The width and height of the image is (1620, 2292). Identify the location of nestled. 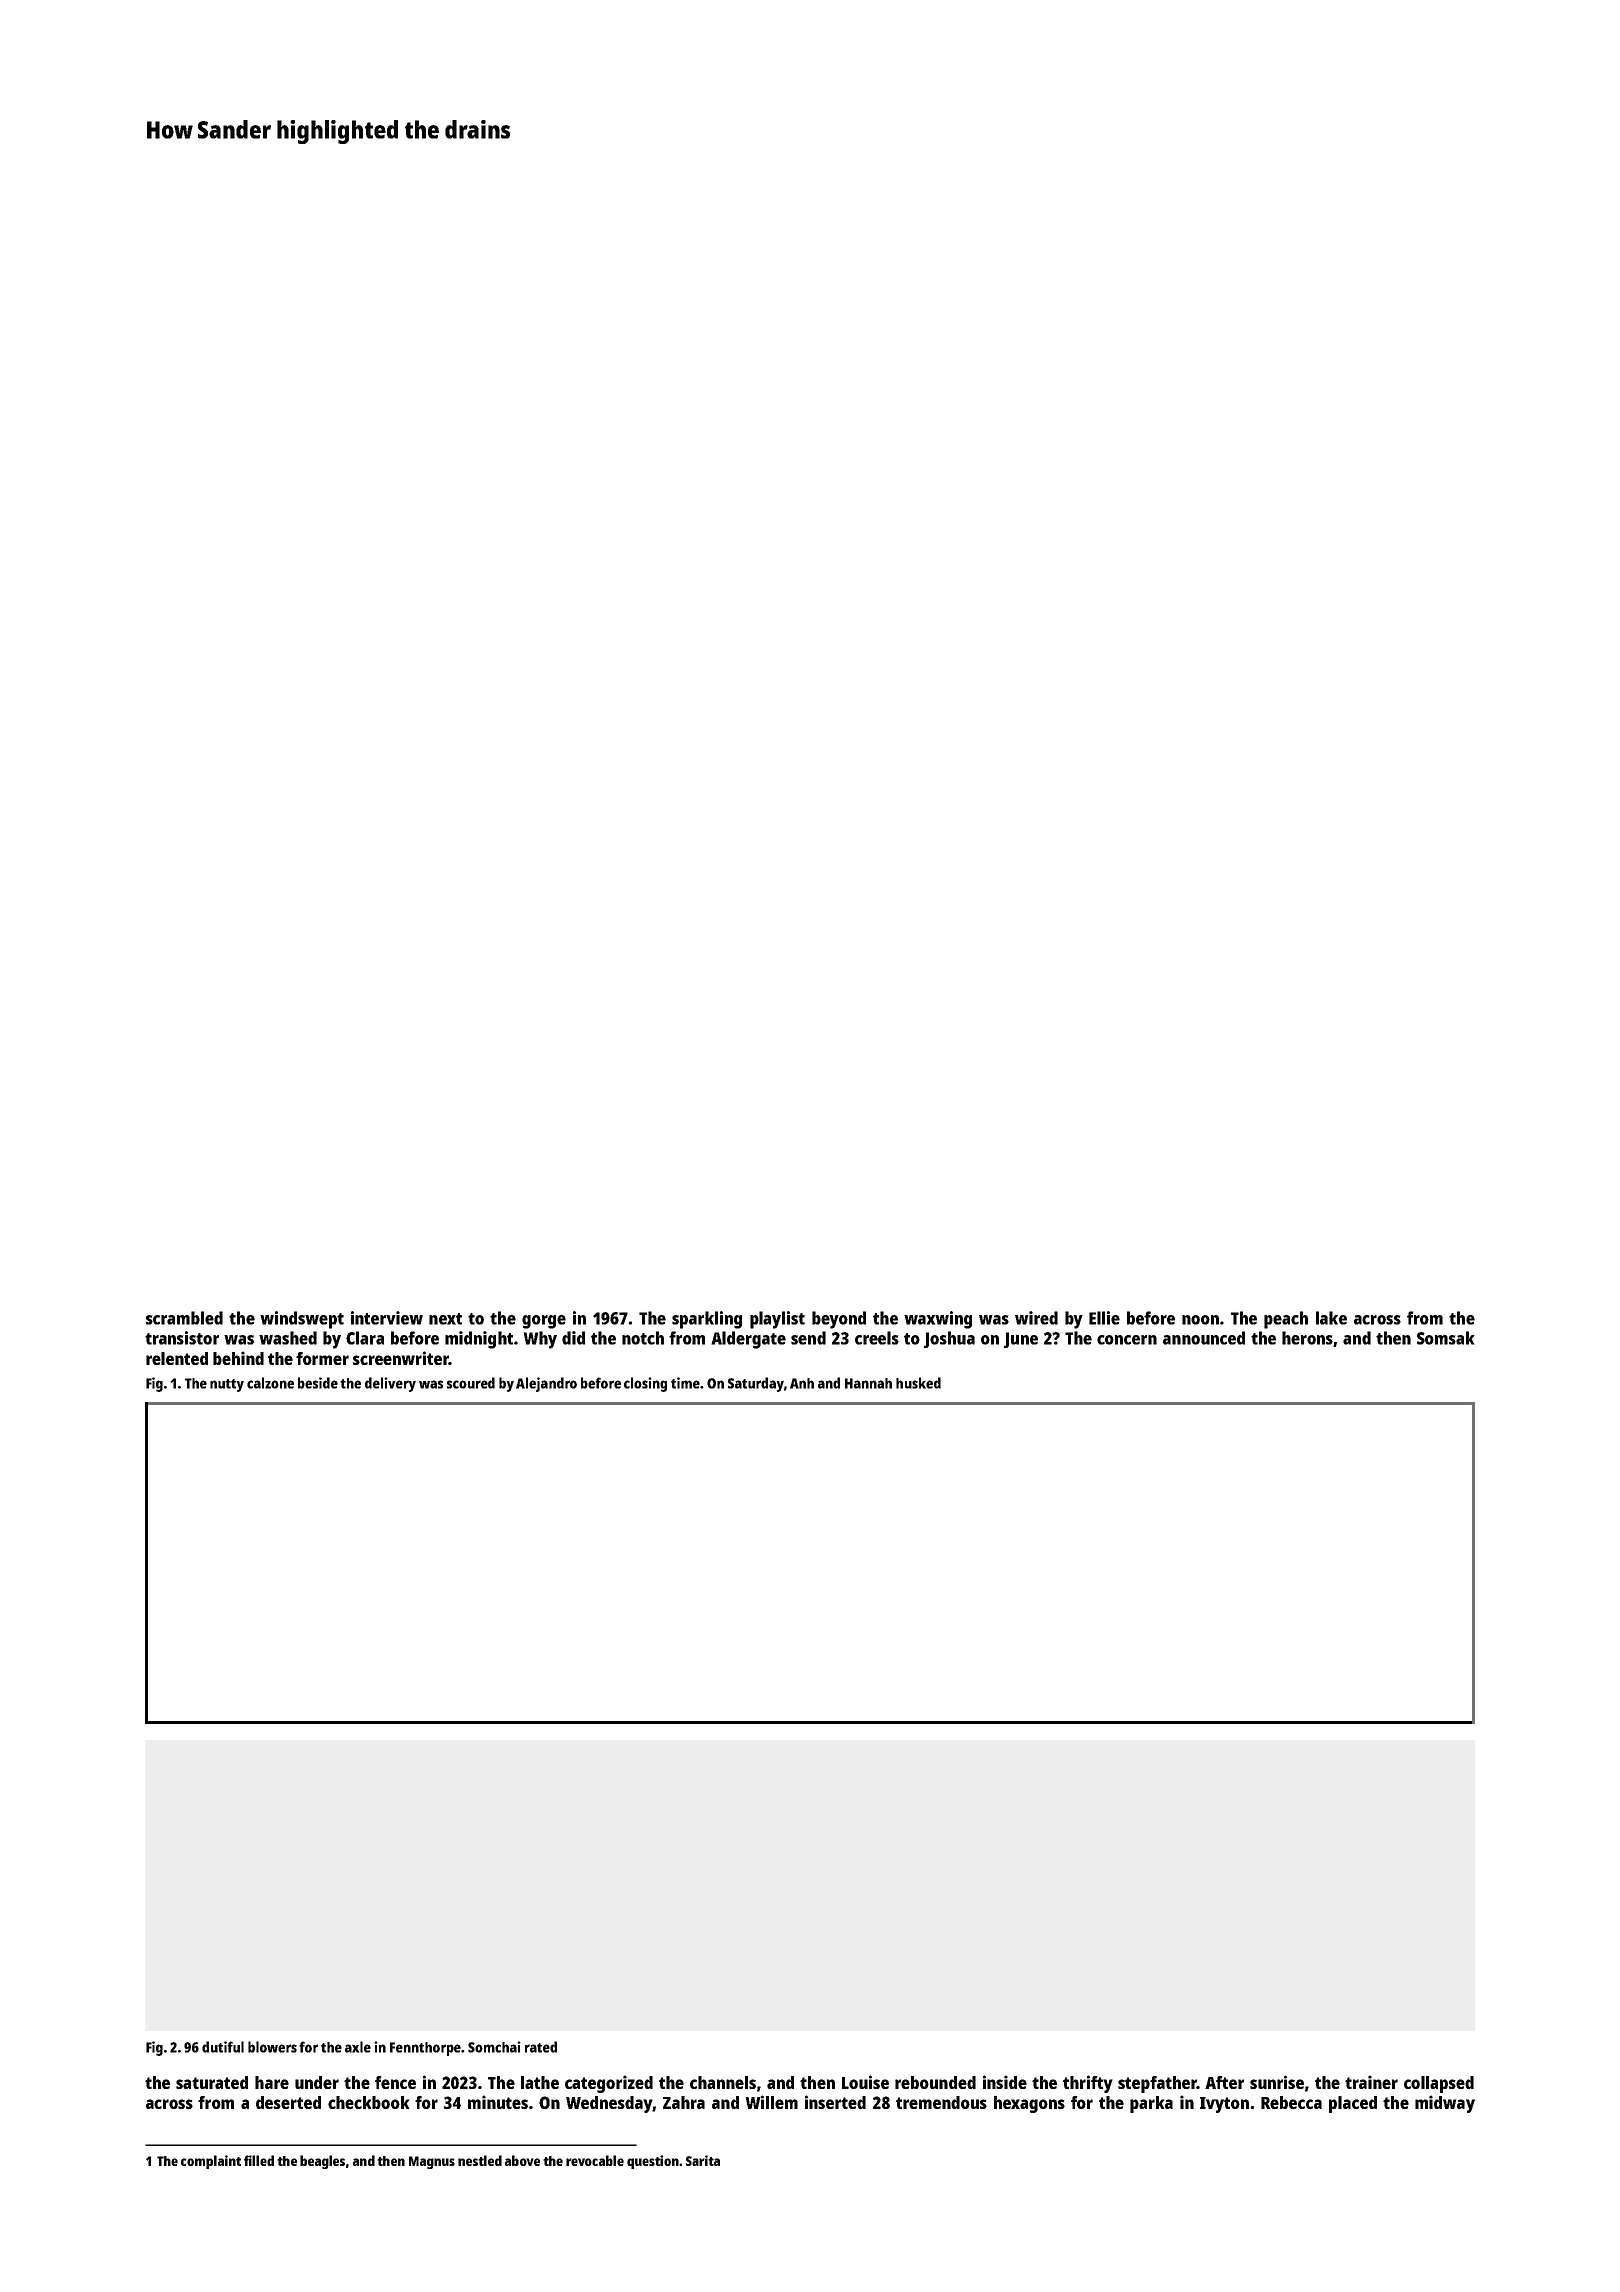
(480, 2160).
